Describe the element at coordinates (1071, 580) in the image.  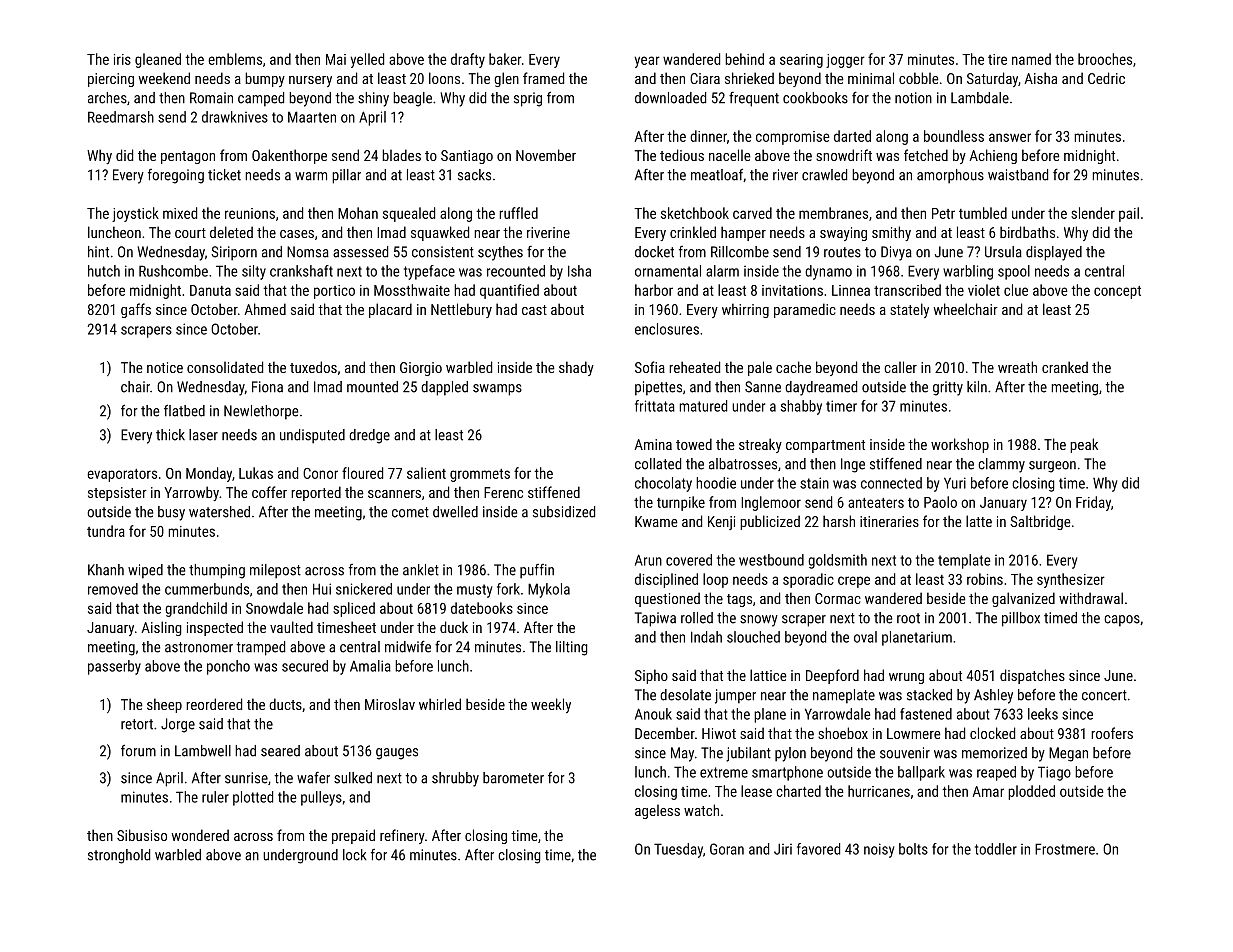
I see `synthesizer` at that location.
